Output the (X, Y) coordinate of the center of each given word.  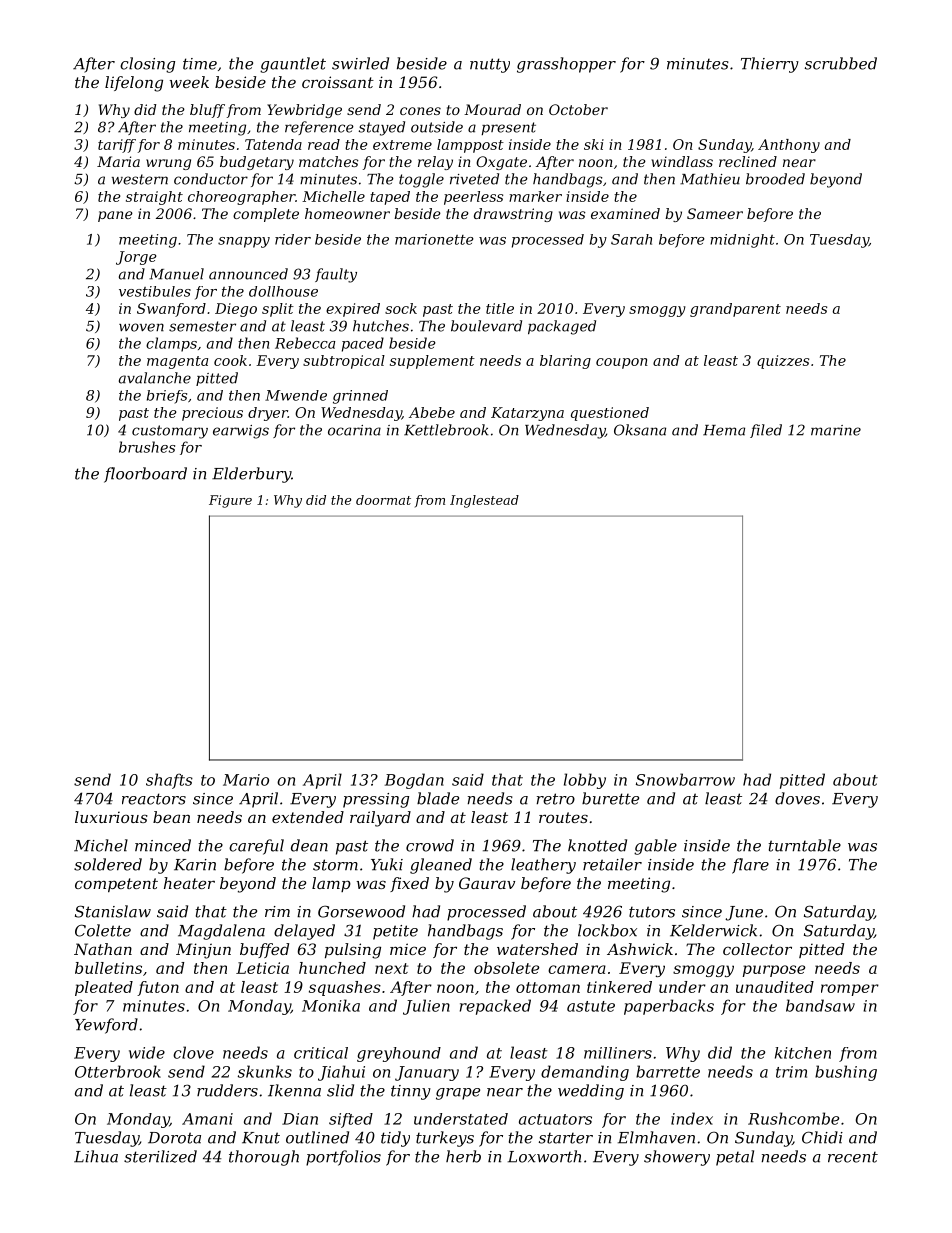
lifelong (134, 84)
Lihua (96, 1156)
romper (850, 990)
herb (463, 1156)
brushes (147, 447)
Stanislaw (113, 911)
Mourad (492, 109)
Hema (724, 430)
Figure (230, 501)
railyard (380, 819)
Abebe (432, 412)
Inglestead (484, 501)
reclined (748, 161)
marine (836, 430)
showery (677, 1158)
